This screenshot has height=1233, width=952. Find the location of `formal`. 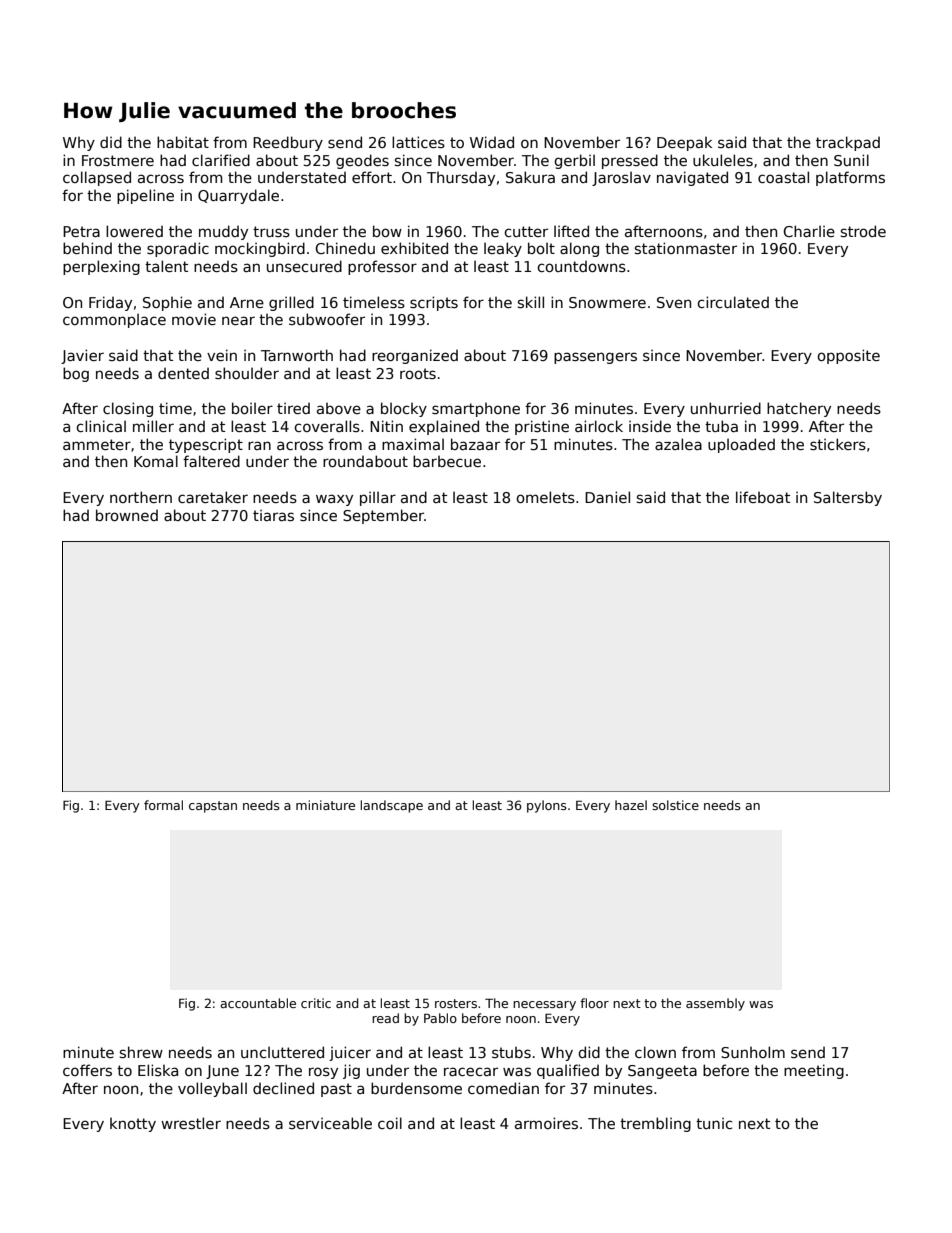

formal is located at coordinates (163, 805).
